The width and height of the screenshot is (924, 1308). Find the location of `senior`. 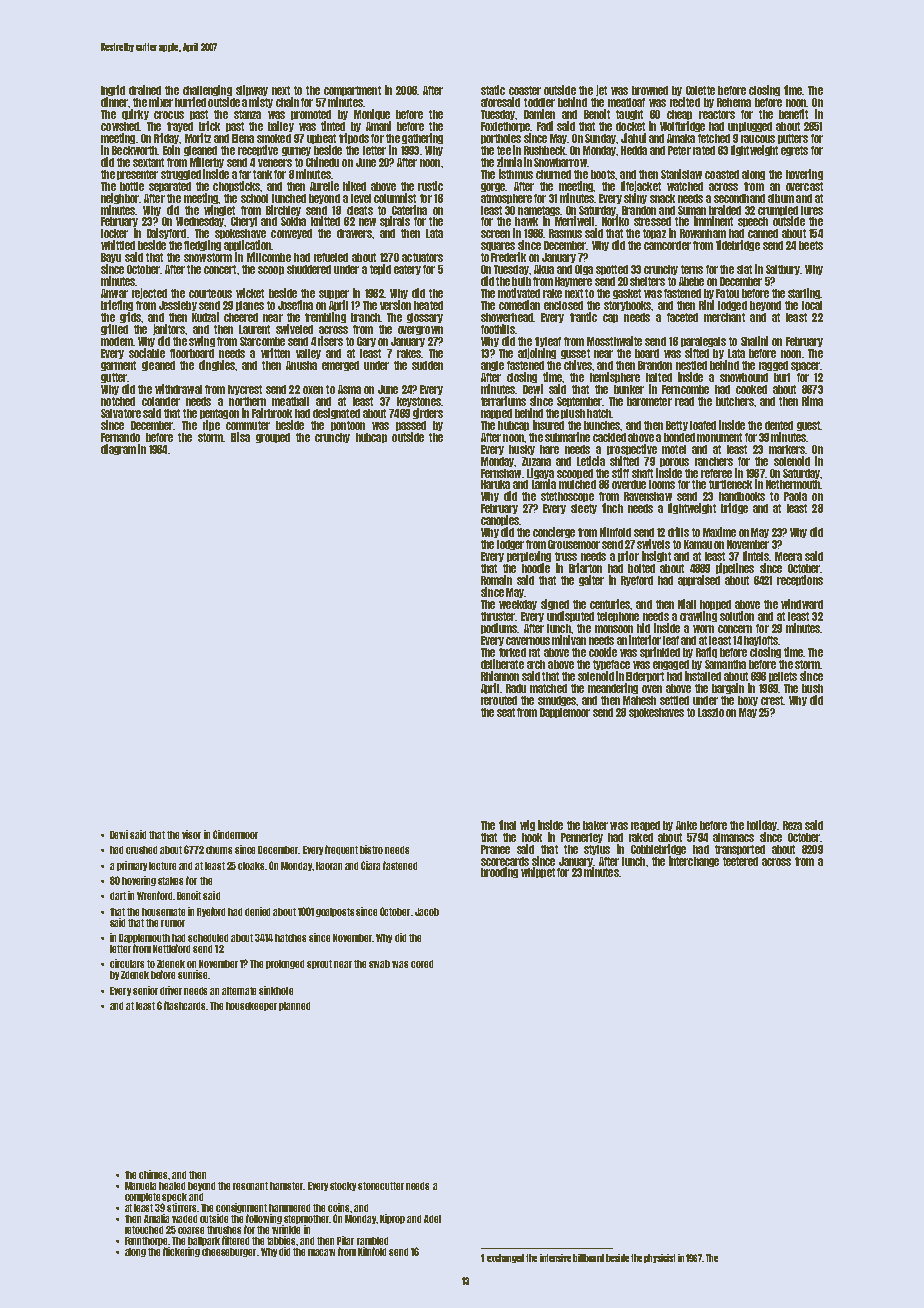

senior is located at coordinates (145, 990).
